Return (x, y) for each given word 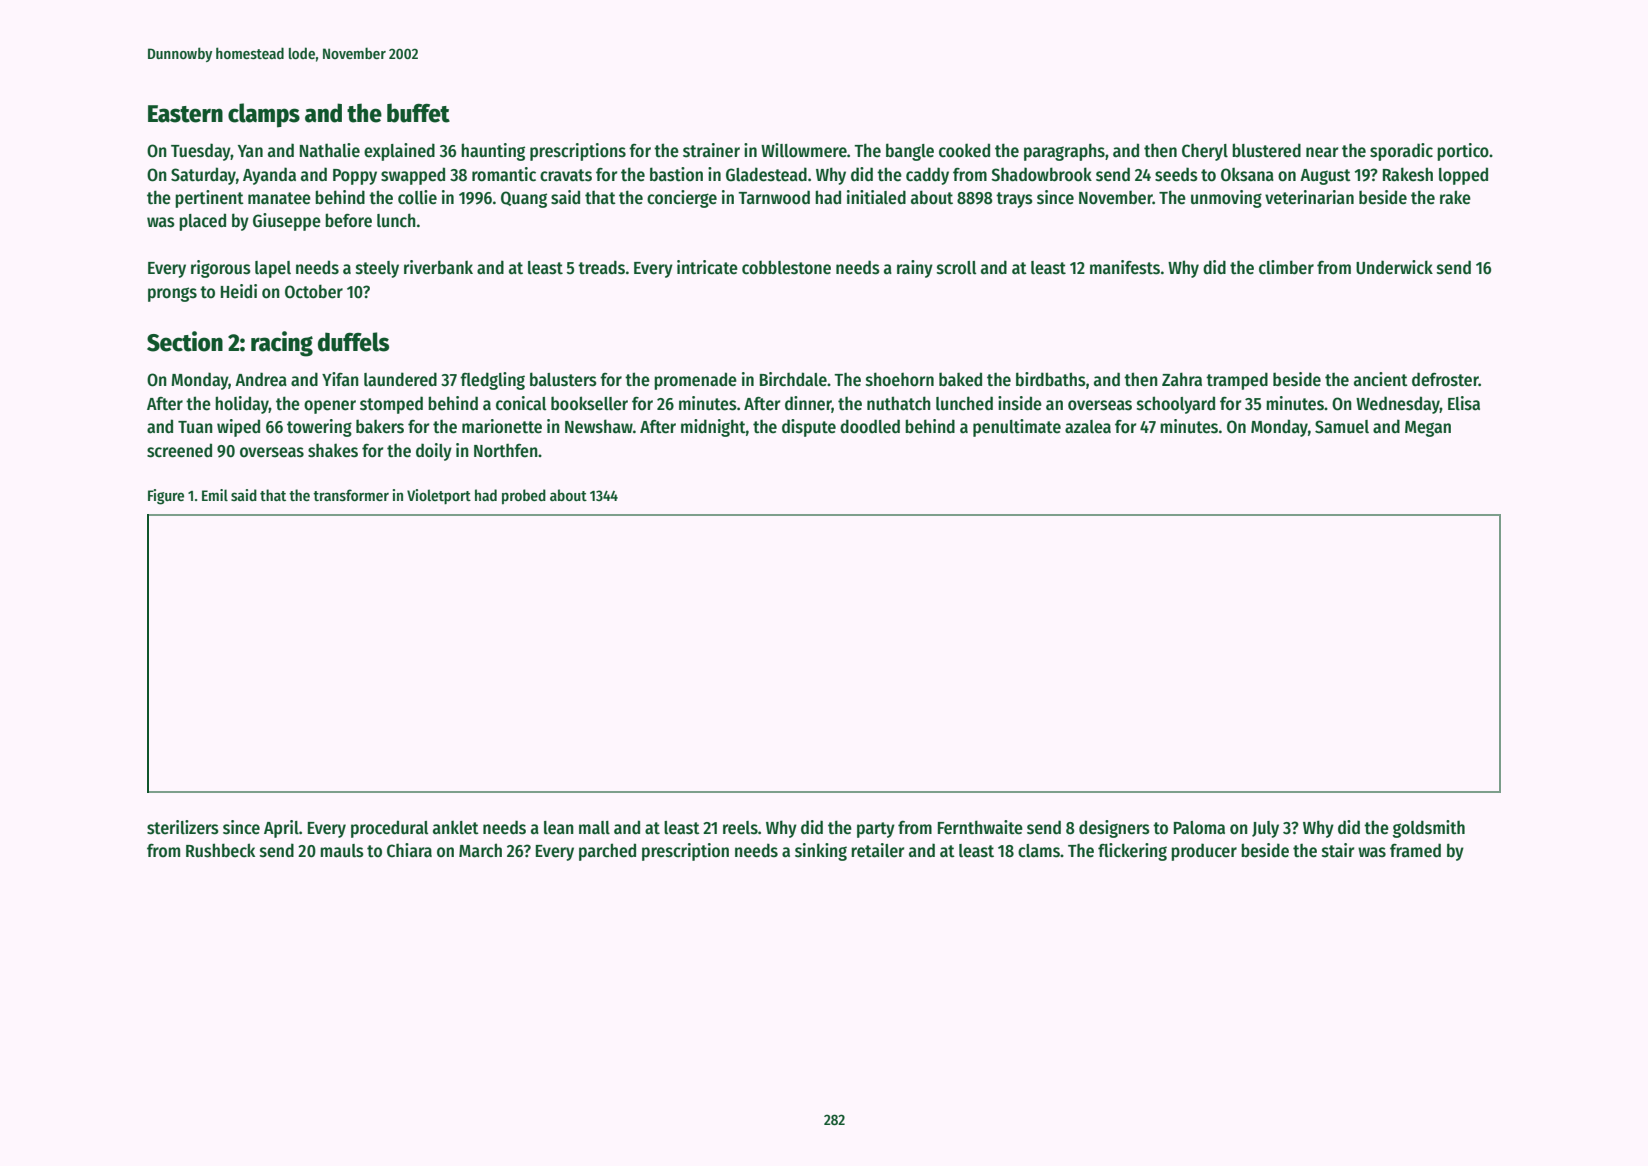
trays (1014, 200)
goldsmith (1429, 829)
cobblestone (786, 267)
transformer (351, 495)
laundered (400, 379)
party (876, 830)
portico (1463, 152)
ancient (1381, 379)
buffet (418, 113)
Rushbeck (220, 850)
